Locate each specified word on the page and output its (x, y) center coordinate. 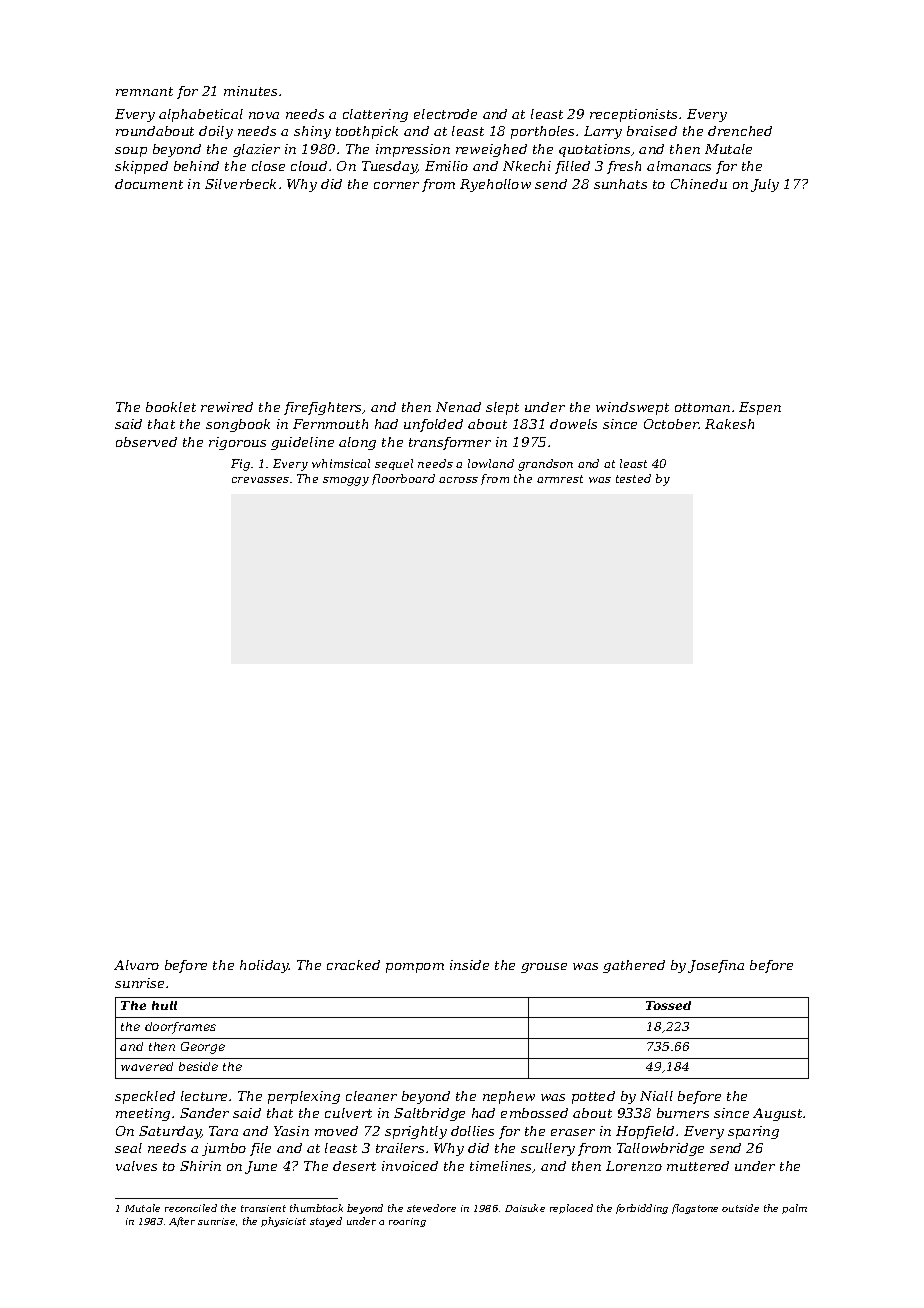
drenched (740, 131)
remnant (144, 91)
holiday (264, 966)
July (765, 185)
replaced (571, 1209)
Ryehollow (495, 185)
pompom (415, 968)
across (458, 480)
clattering (375, 115)
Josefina (716, 966)
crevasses (260, 480)
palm (794, 1209)
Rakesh (729, 424)
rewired (227, 407)
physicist (283, 1222)
